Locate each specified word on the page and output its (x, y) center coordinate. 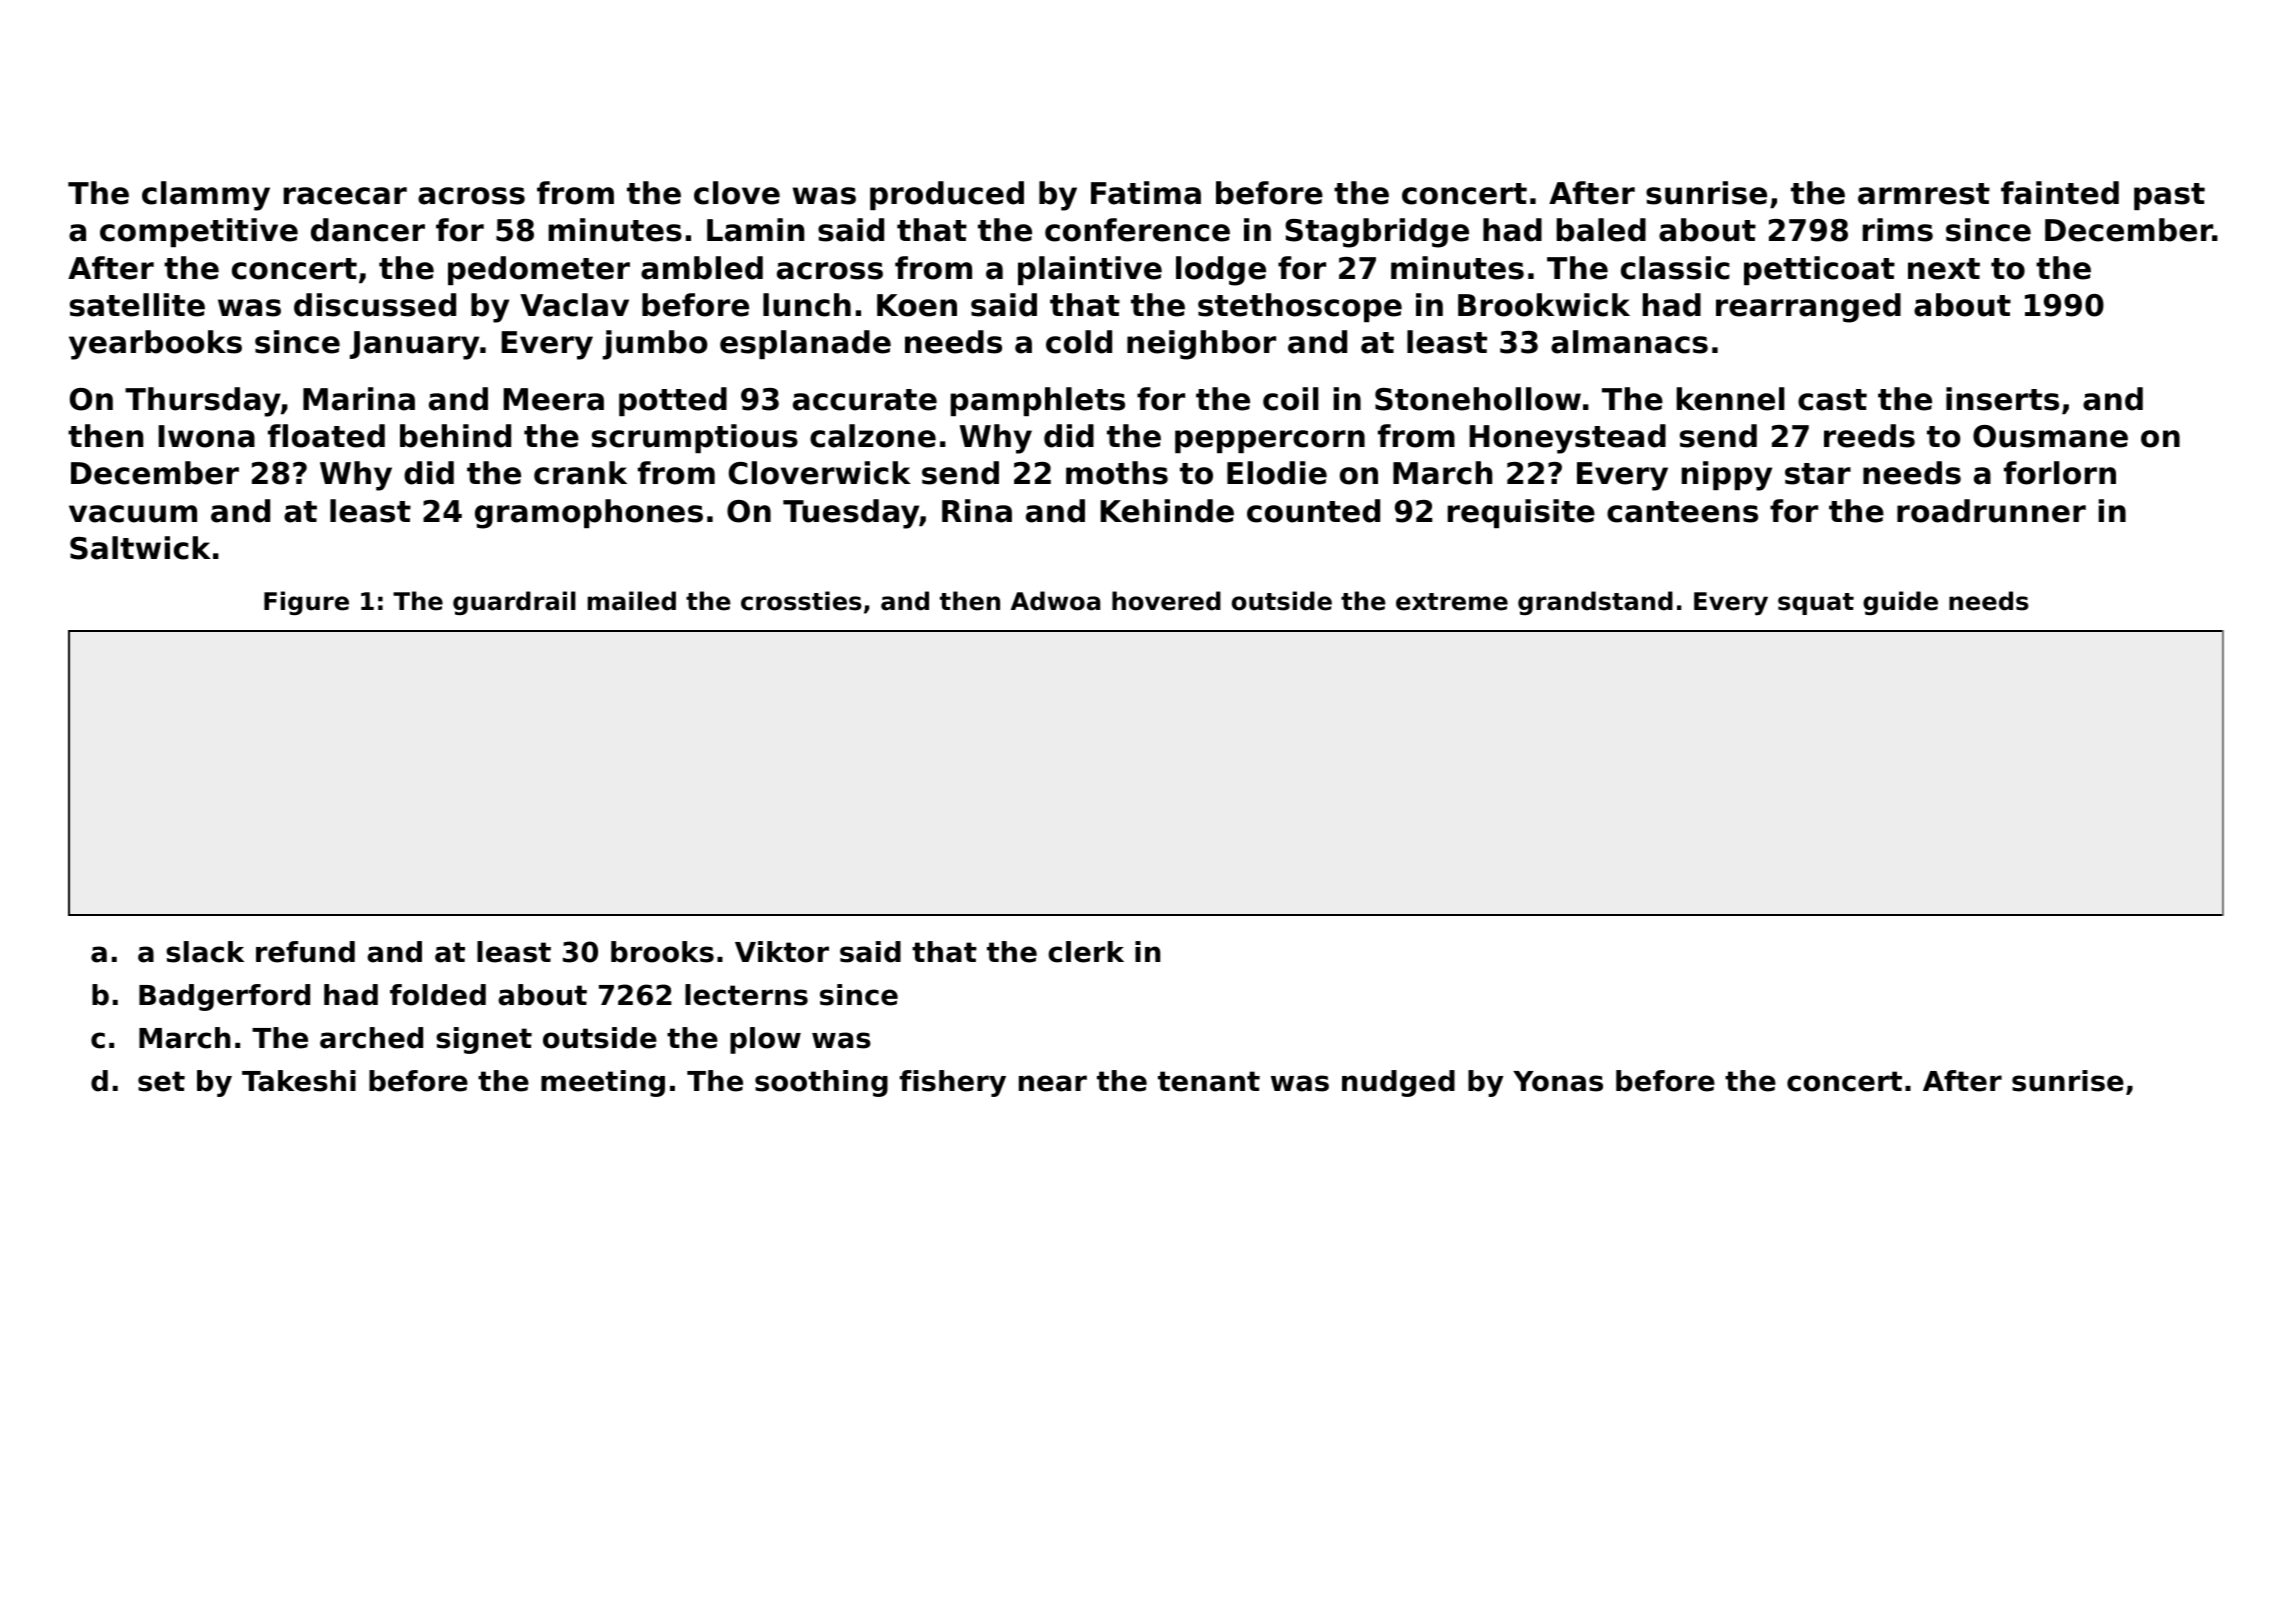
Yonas (1558, 1081)
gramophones (589, 514)
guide (1900, 603)
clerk (1086, 952)
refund (305, 952)
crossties (801, 601)
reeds (1869, 436)
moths (1117, 473)
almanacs (1629, 342)
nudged (1398, 1083)
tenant (1209, 1081)
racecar (345, 196)
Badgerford (224, 997)
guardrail (514, 603)
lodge (1221, 271)
